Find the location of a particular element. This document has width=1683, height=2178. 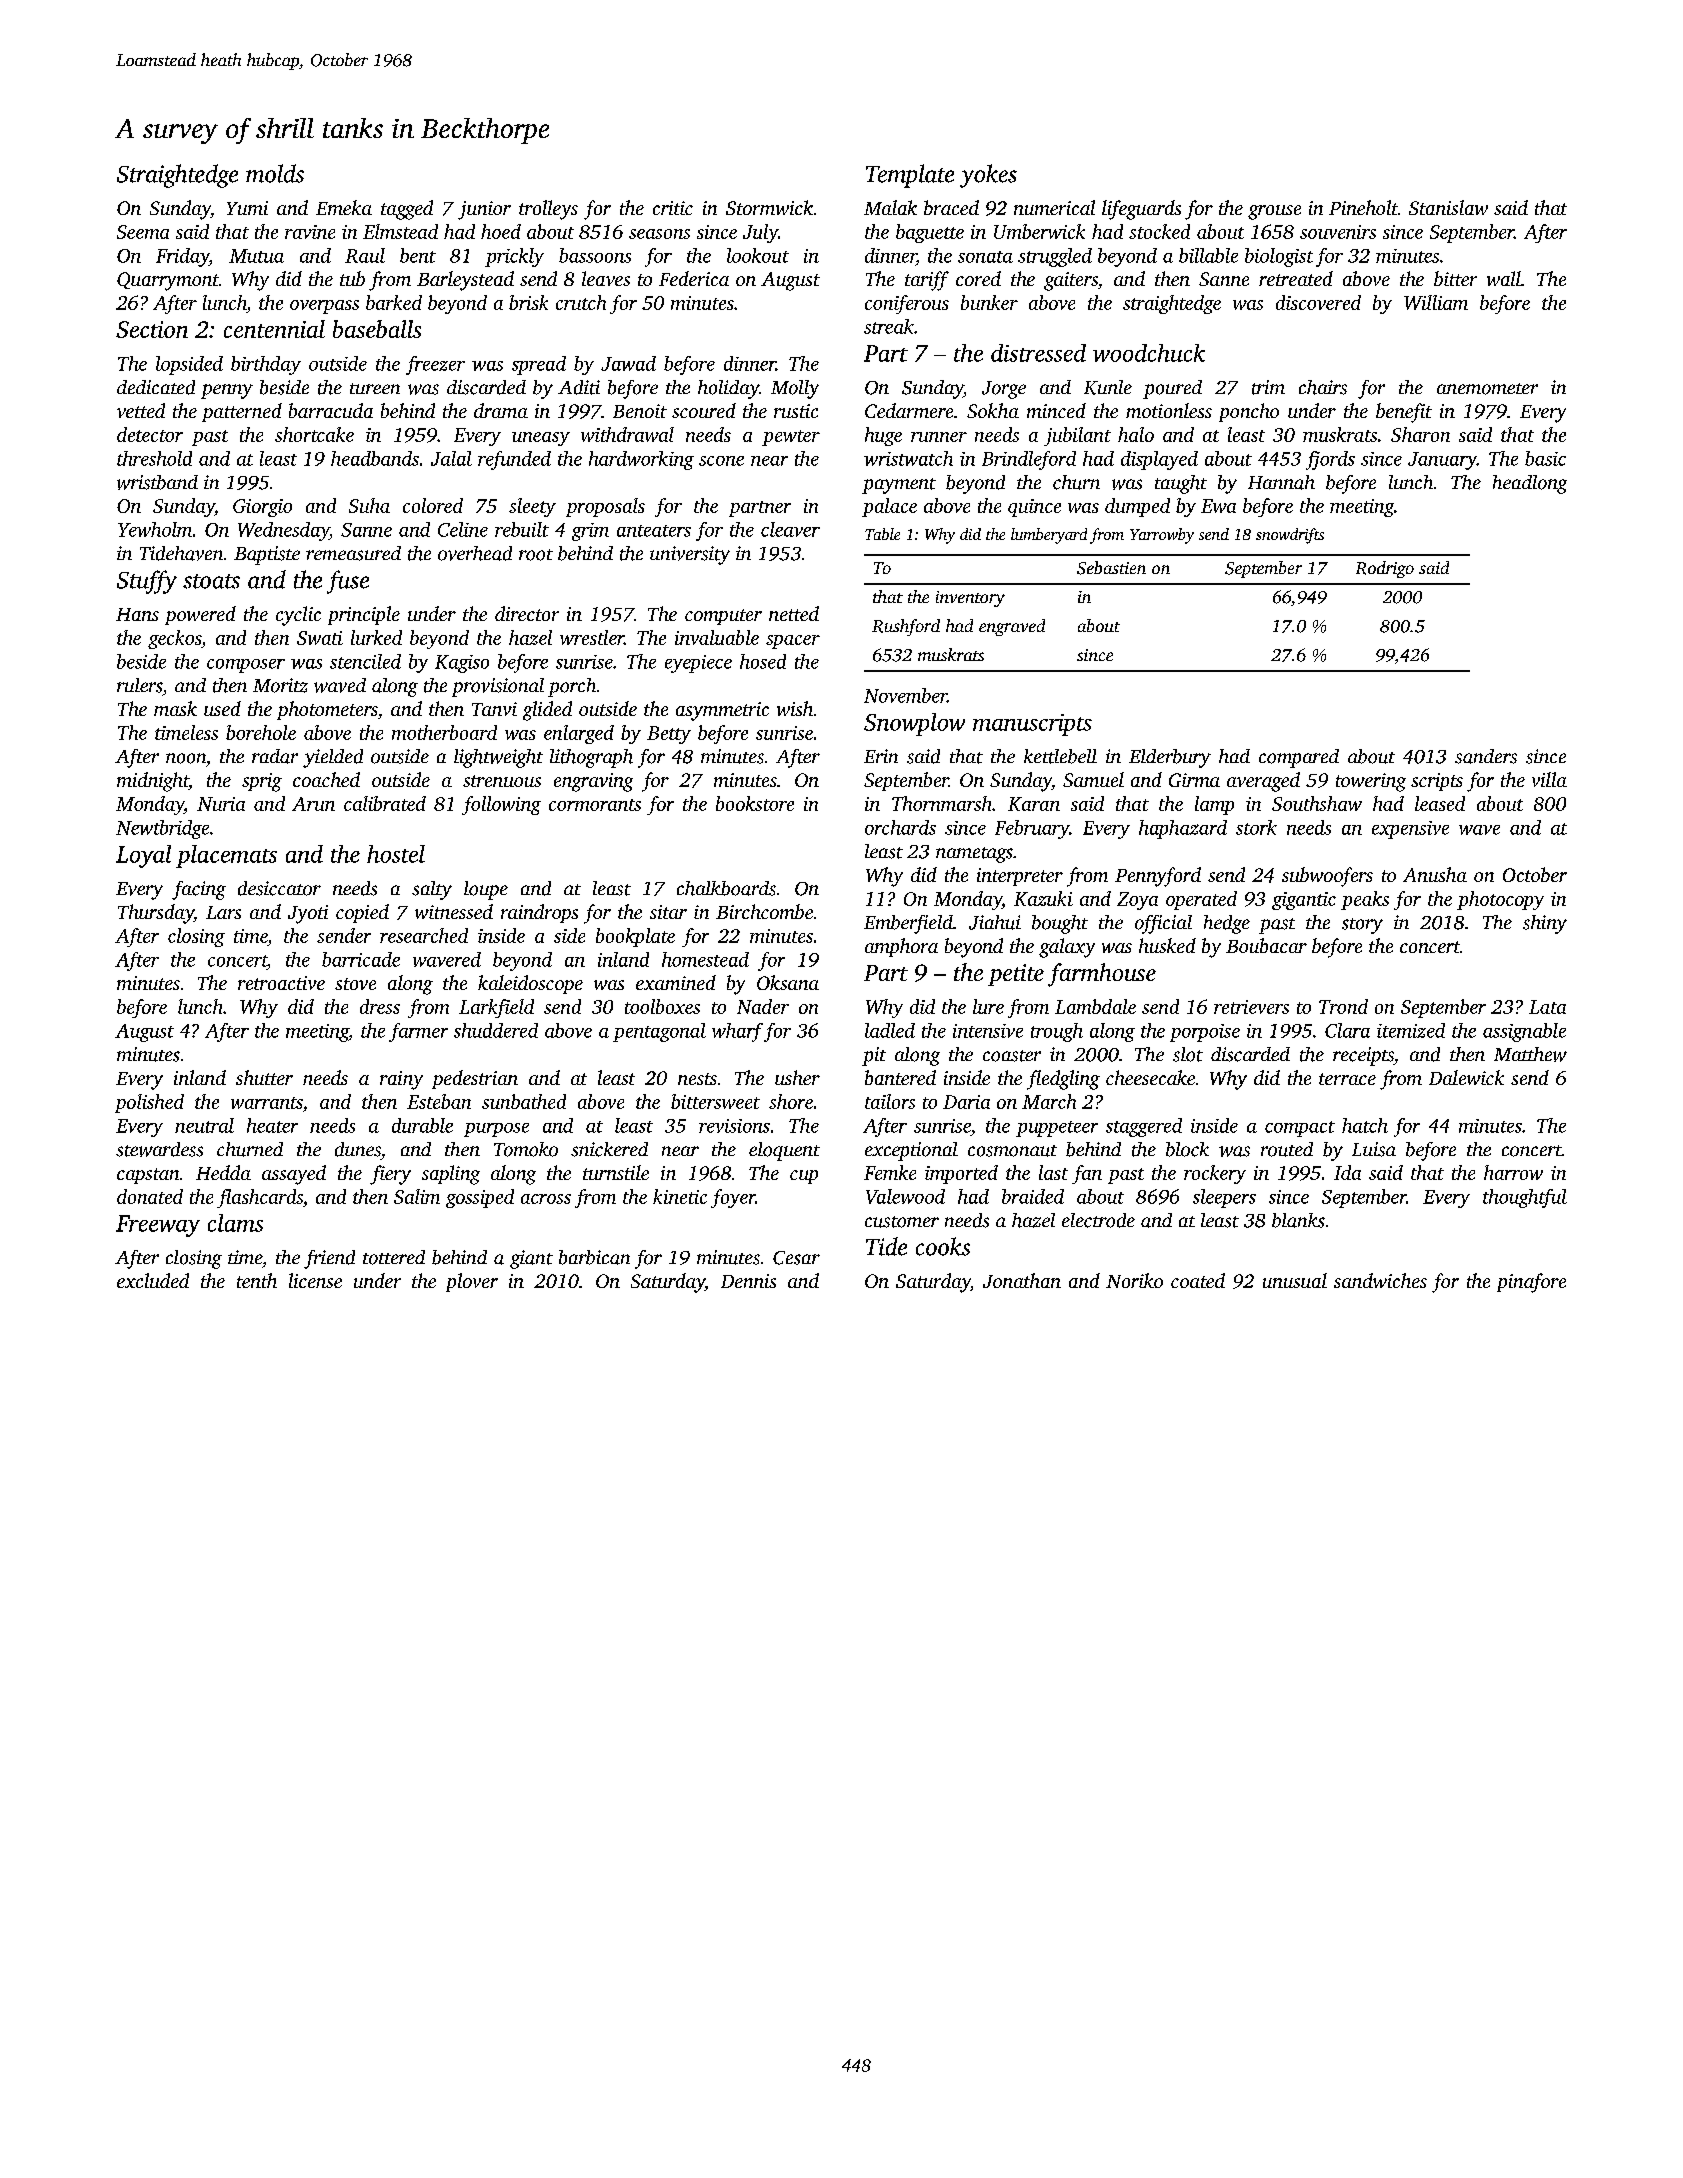

critic is located at coordinates (673, 208).
